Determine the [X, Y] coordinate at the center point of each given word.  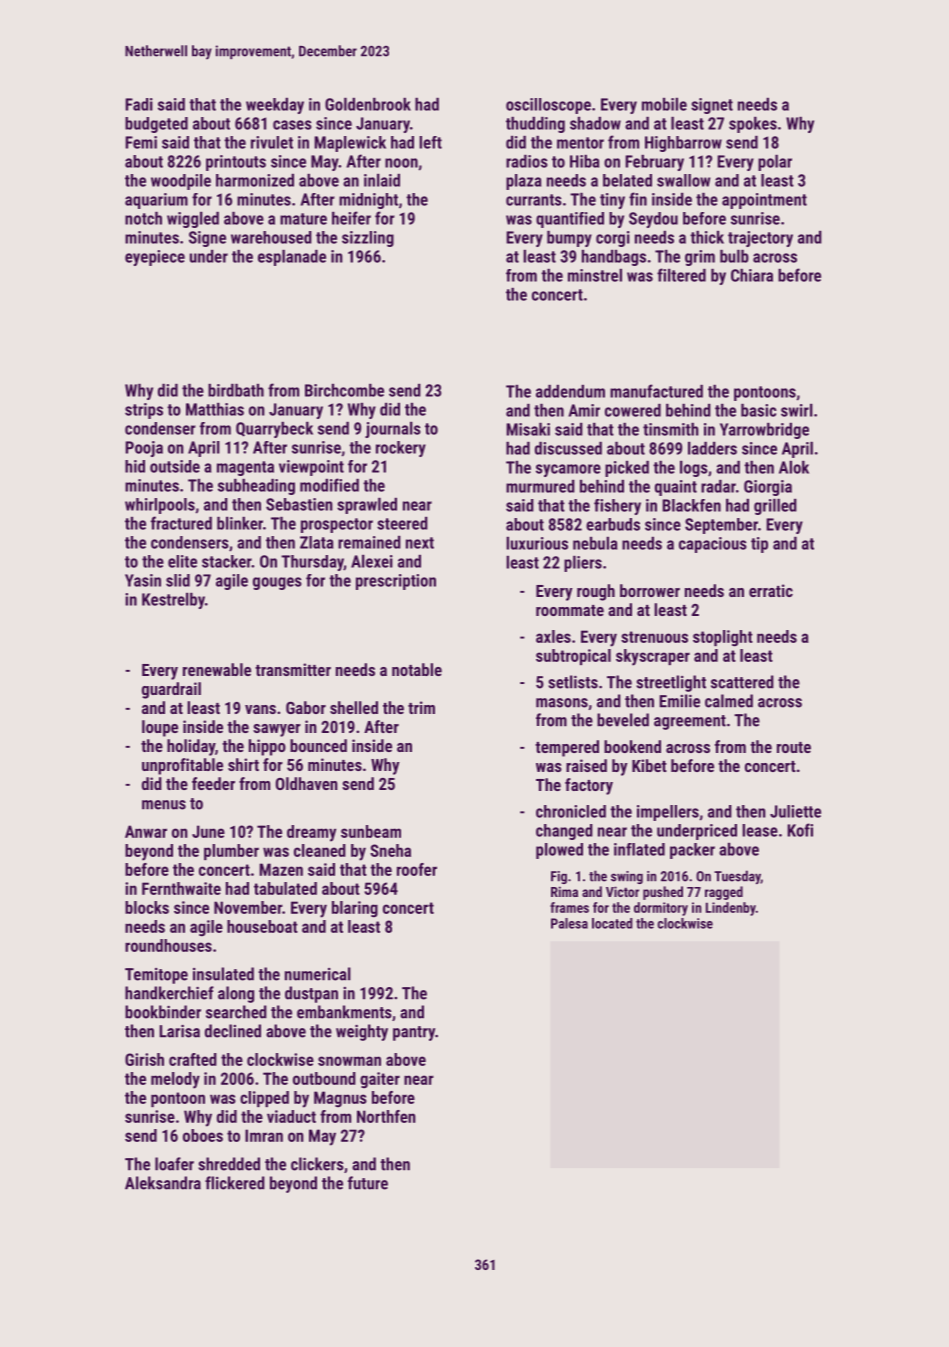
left [430, 142]
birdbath [236, 390]
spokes [753, 125]
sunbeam [371, 831]
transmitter [293, 669]
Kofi [800, 830]
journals [393, 430]
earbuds [613, 524]
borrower [650, 590]
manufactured [656, 391]
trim [421, 707]
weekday [275, 106]
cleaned [320, 850]
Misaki [528, 429]
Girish [144, 1059]
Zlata [316, 542]
